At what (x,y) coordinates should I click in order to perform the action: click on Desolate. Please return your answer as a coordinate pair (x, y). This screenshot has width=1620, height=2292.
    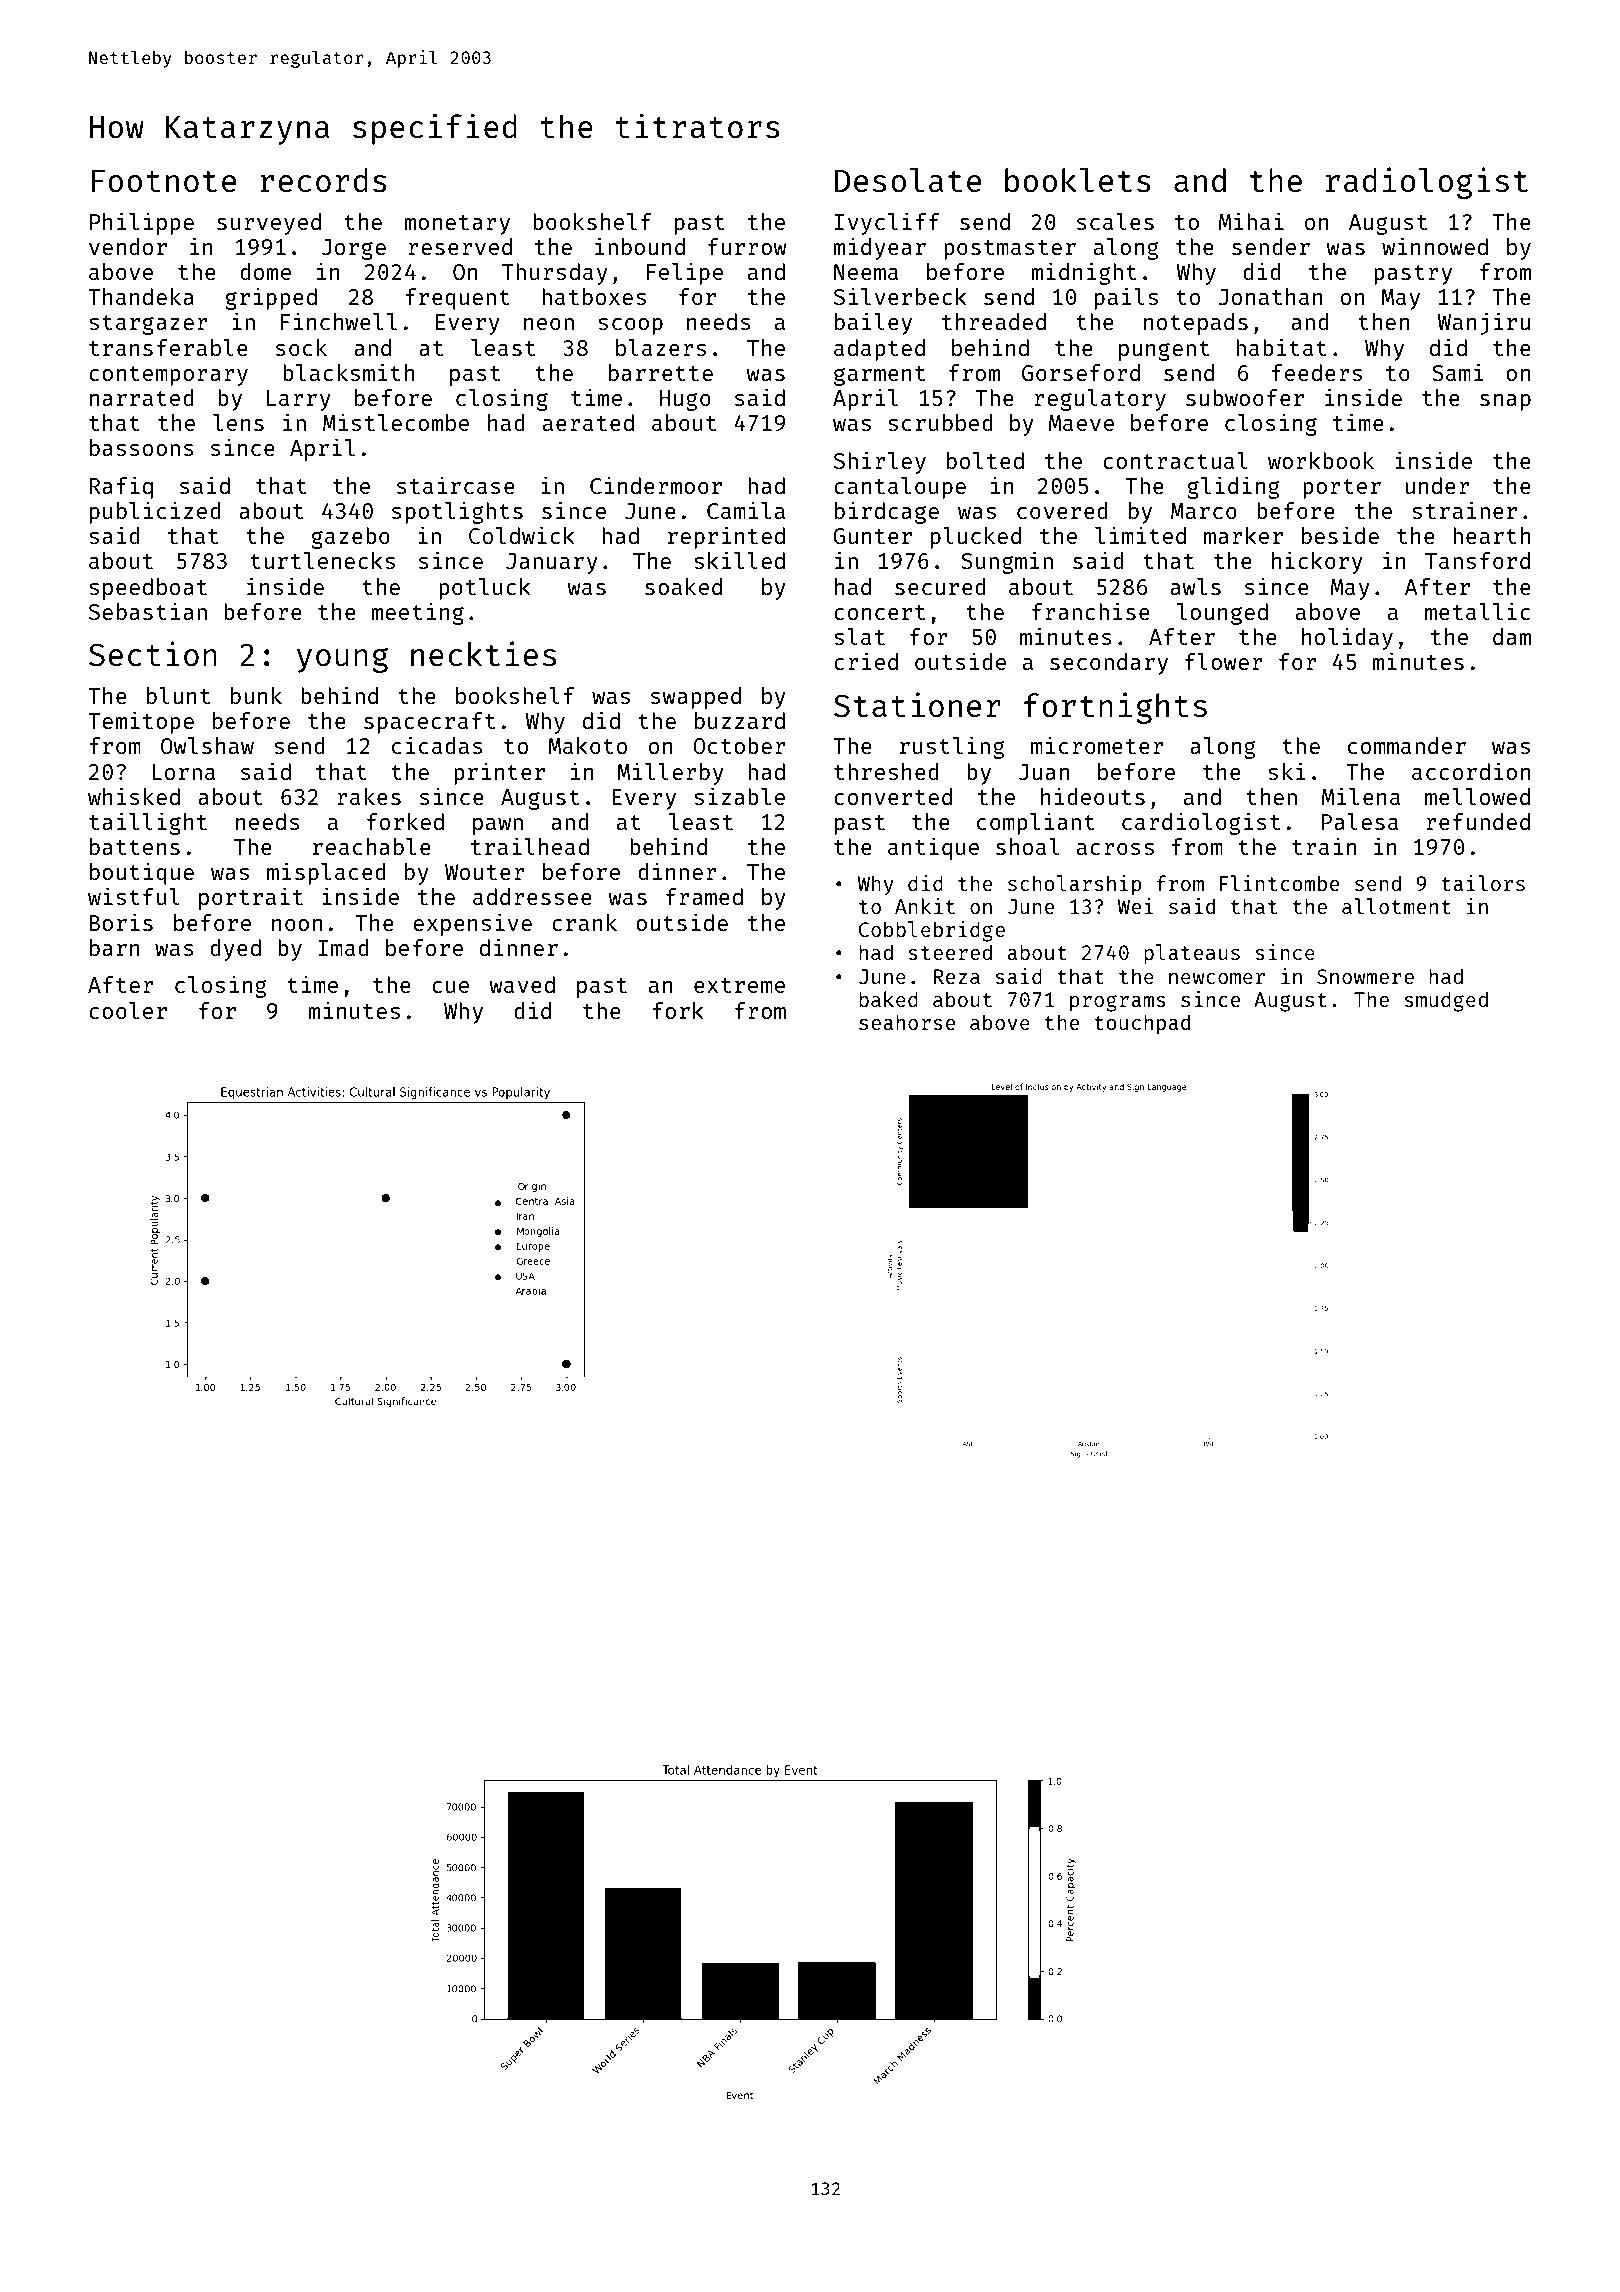
    Looking at the image, I should click on (908, 180).
